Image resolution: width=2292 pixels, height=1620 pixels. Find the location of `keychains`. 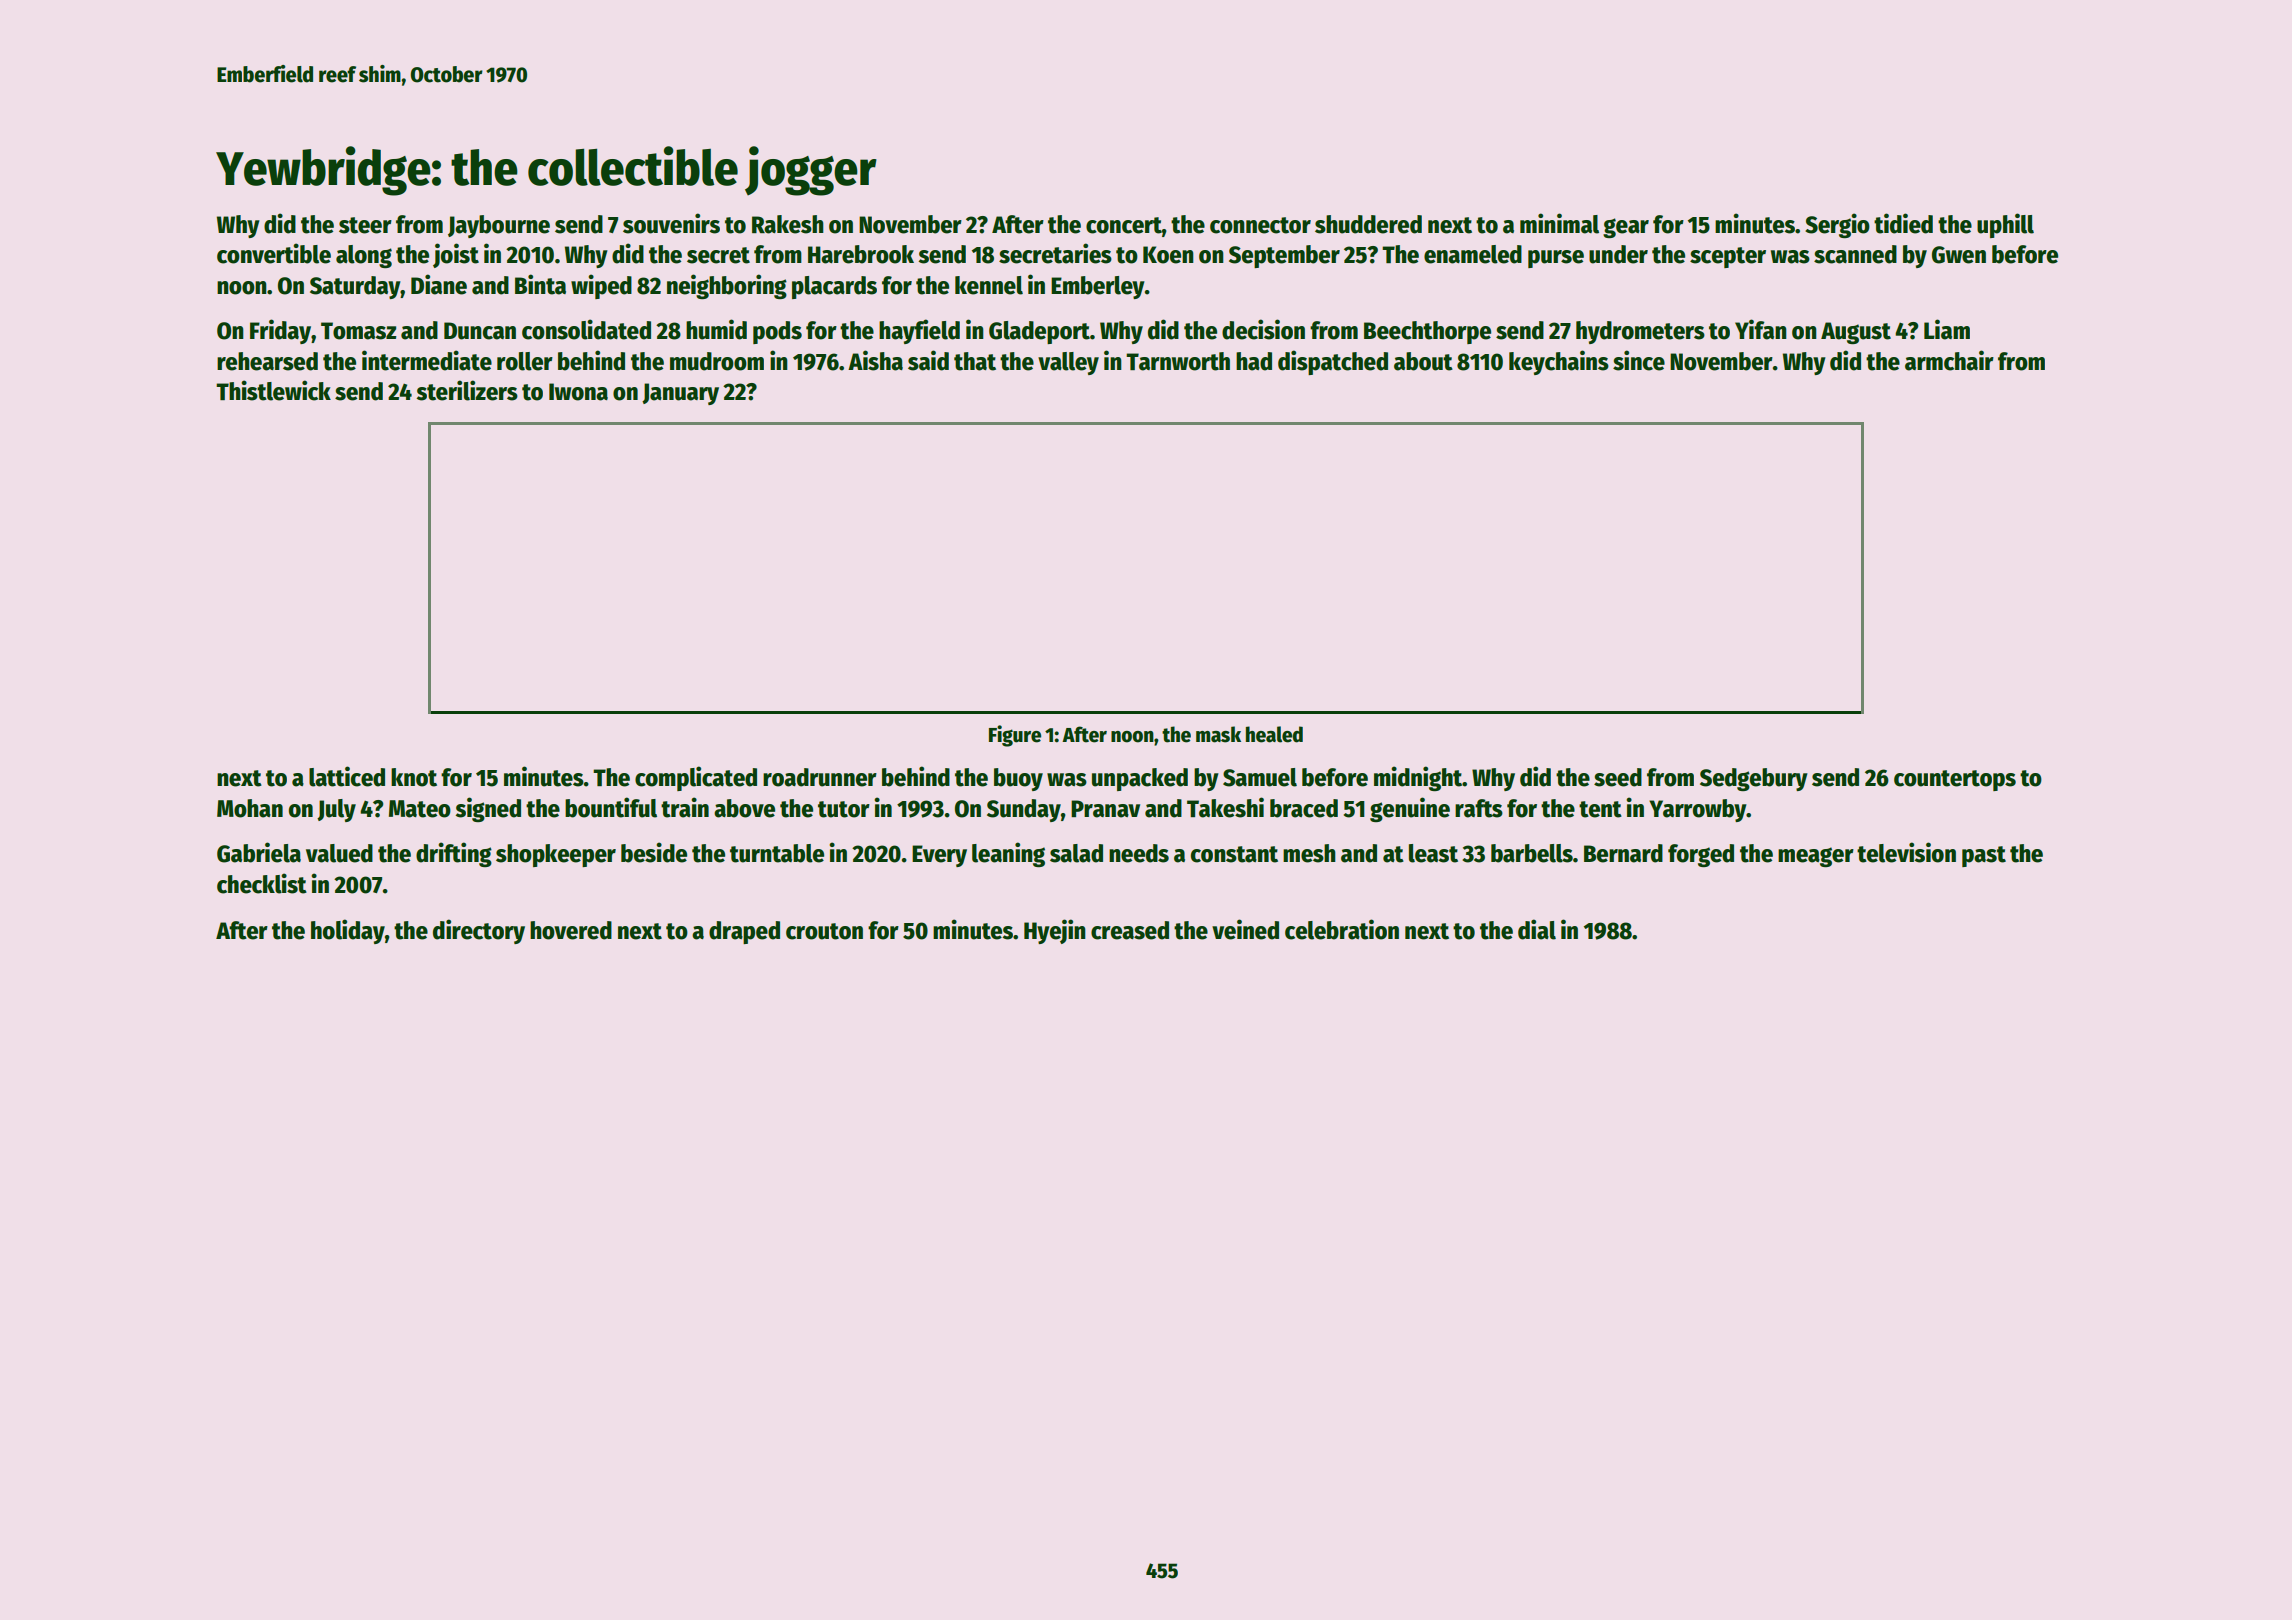

keychains is located at coordinates (1559, 362).
